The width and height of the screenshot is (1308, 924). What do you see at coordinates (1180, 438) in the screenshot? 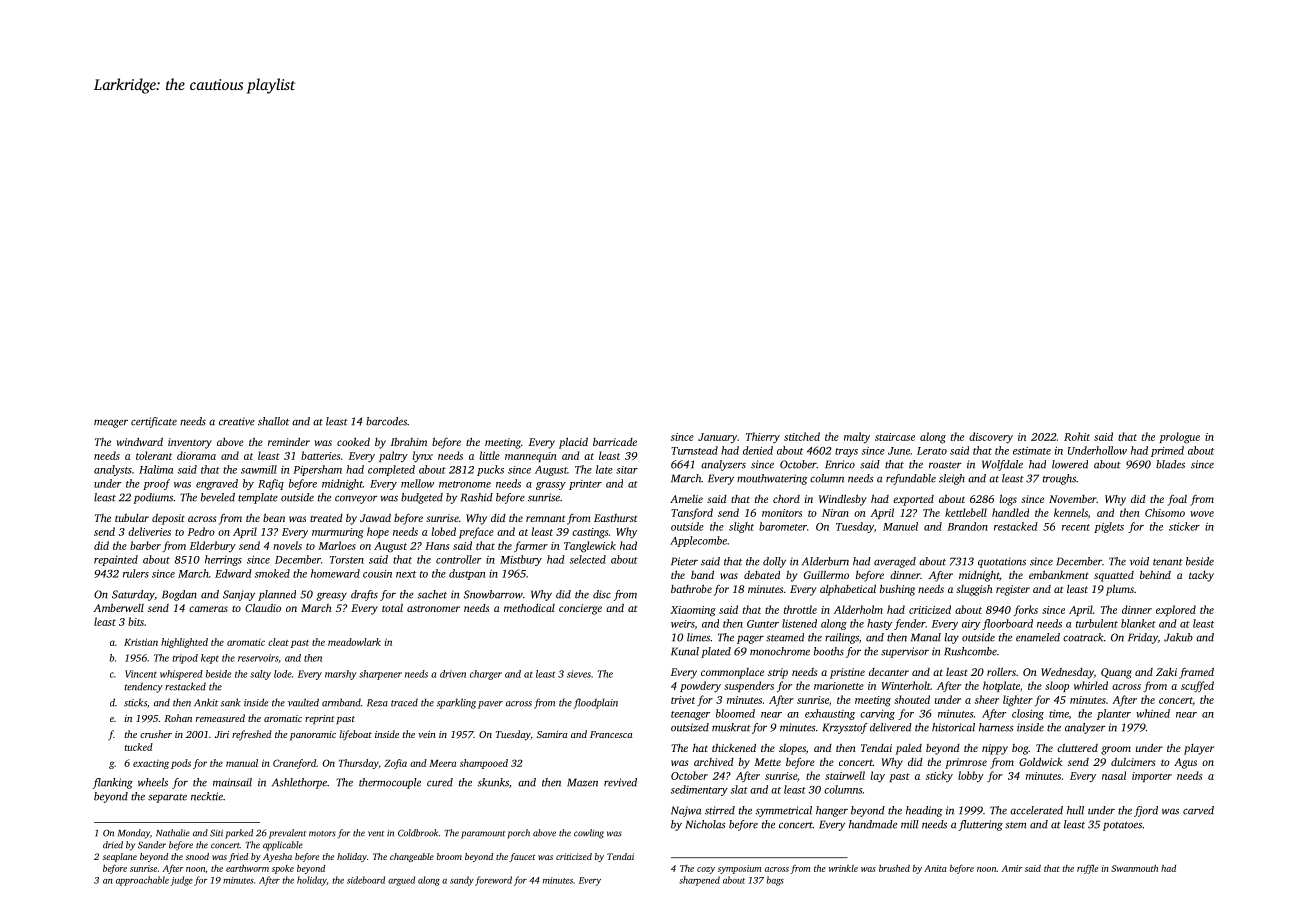
I see `prologue` at bounding box center [1180, 438].
